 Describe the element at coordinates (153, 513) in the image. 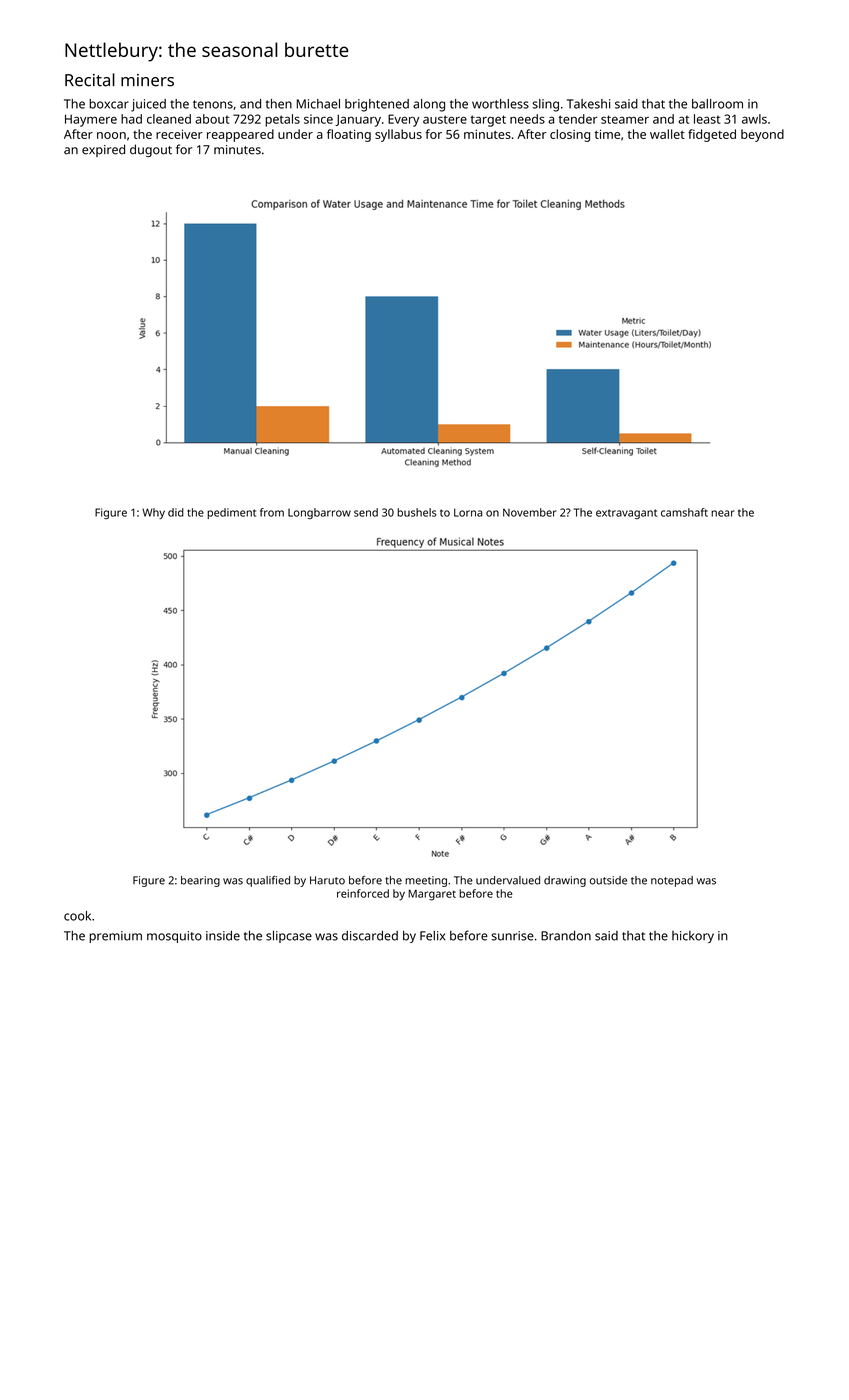

I see `Why` at that location.
